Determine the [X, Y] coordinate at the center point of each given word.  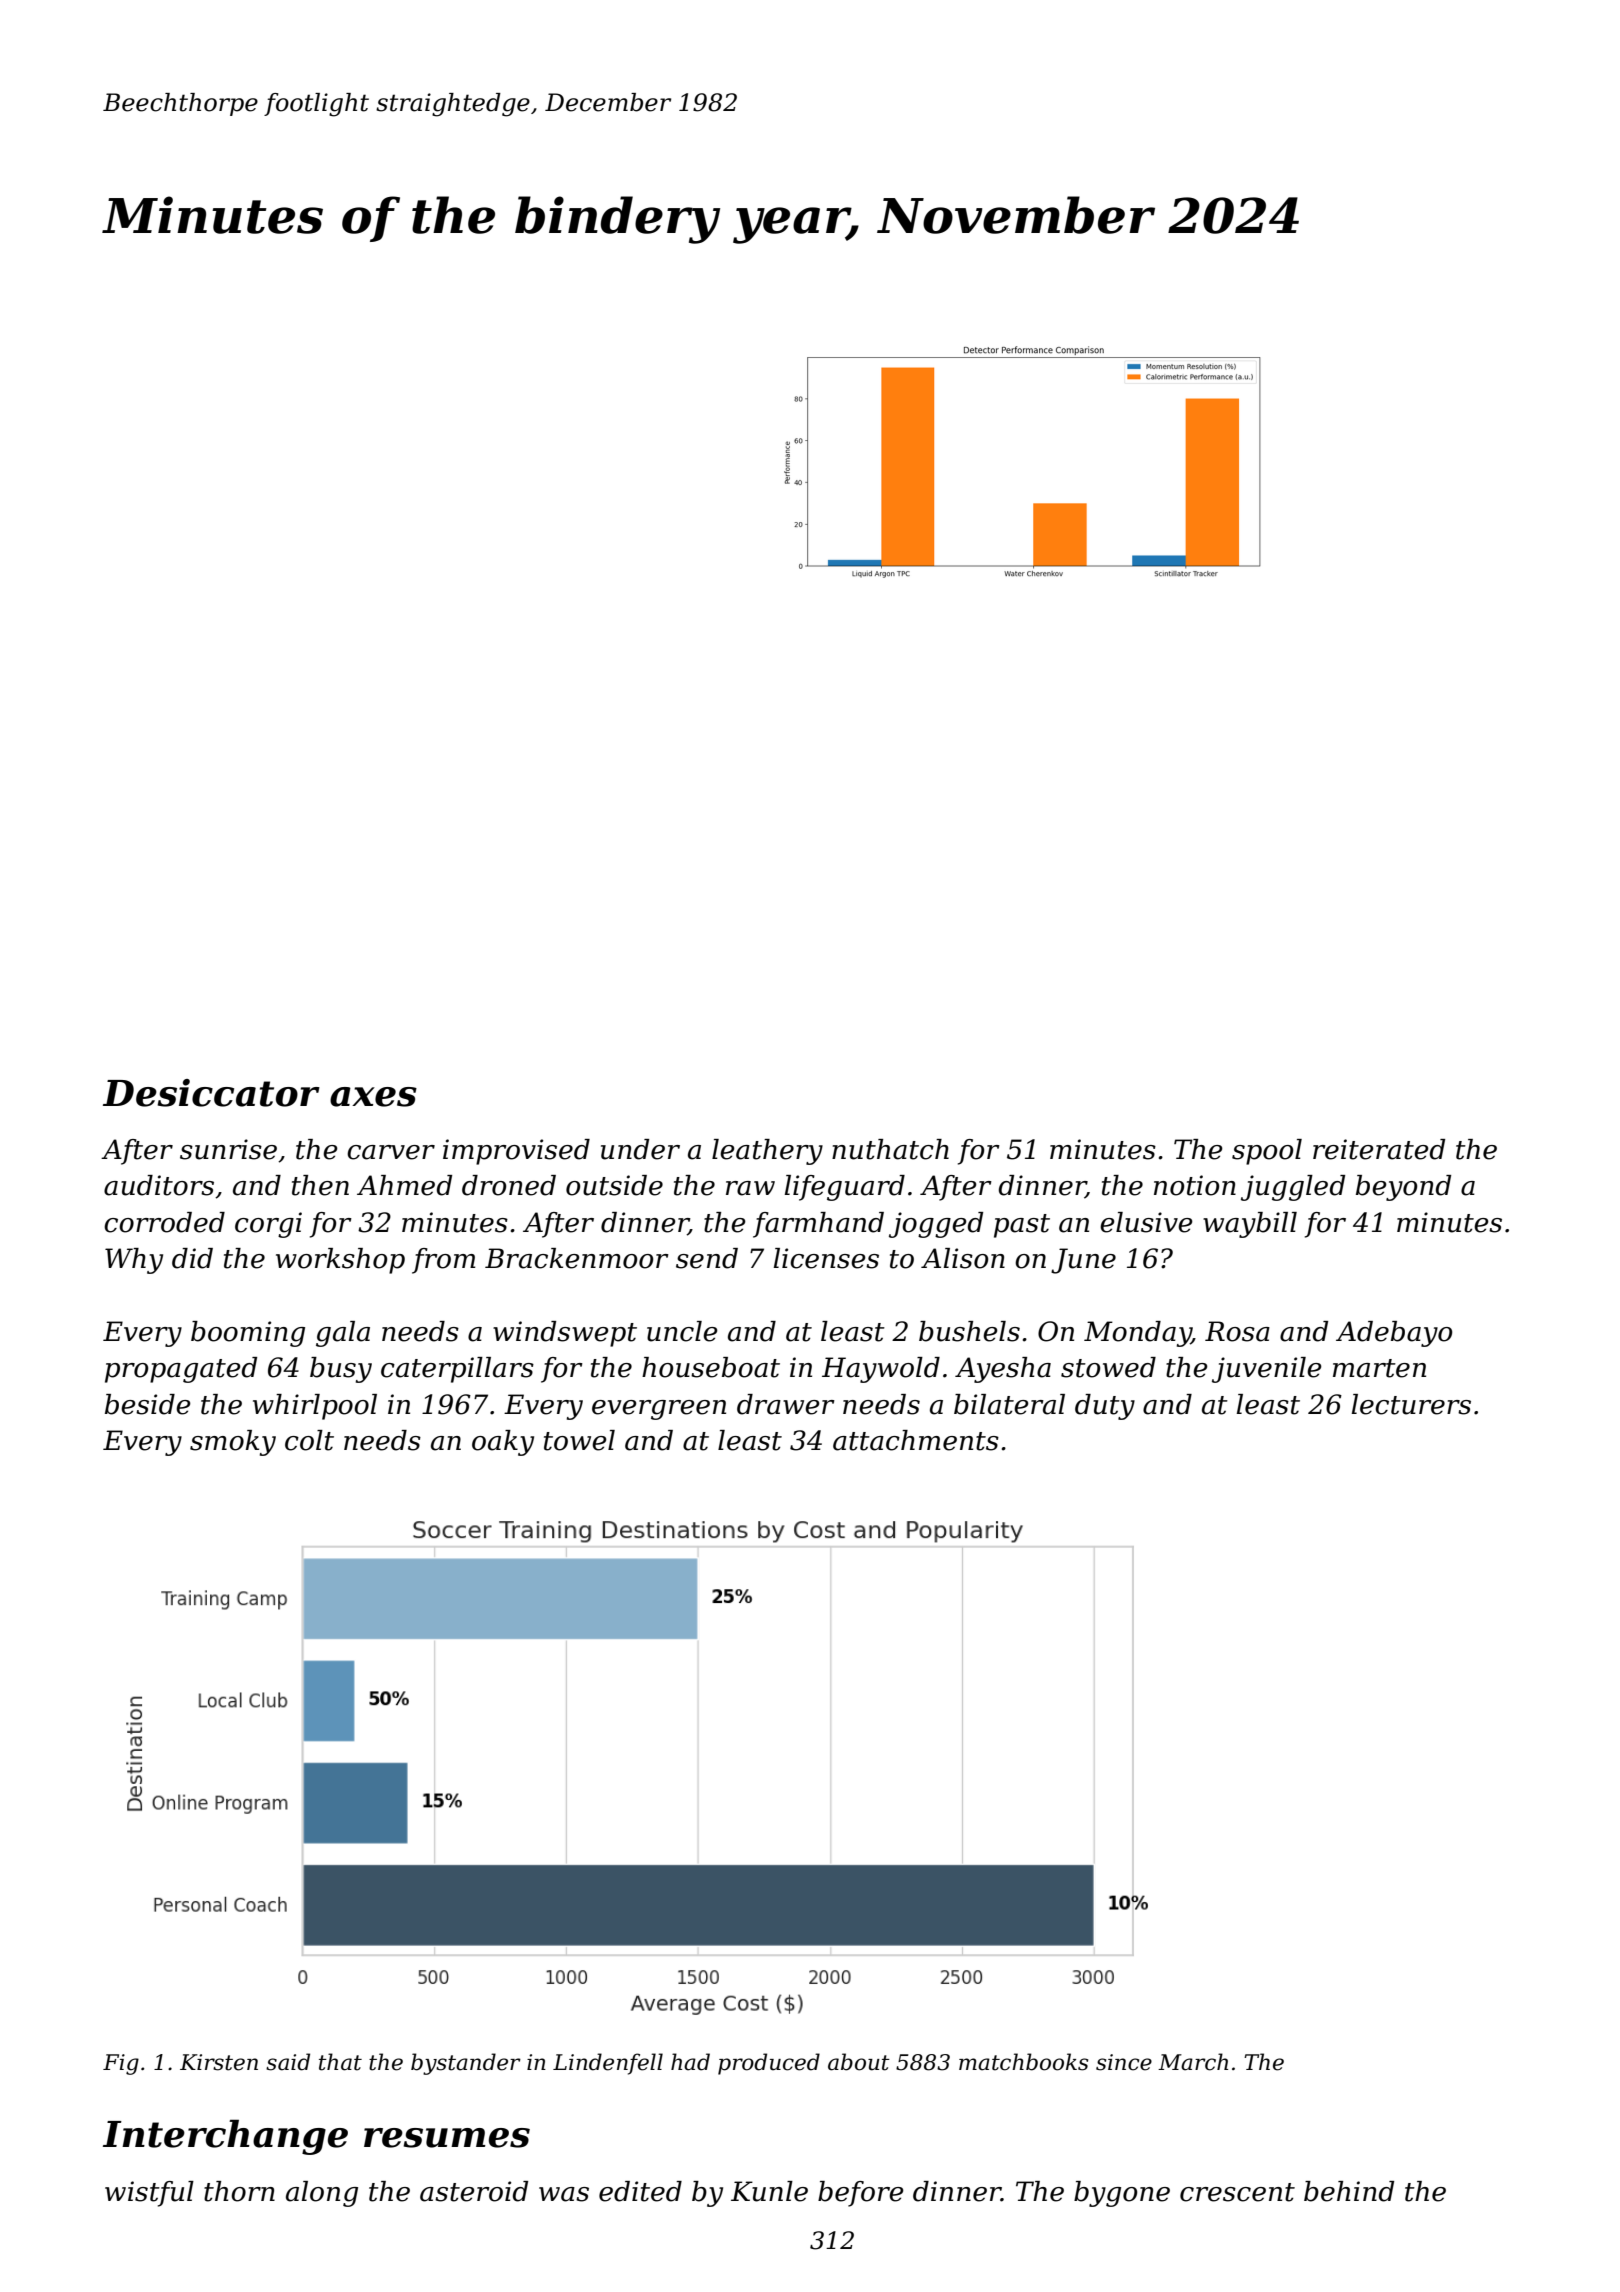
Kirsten [219, 2062]
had [690, 2062]
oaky [503, 1443]
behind [1349, 2191]
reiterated [1379, 1149]
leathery [767, 1152]
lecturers [1411, 1404]
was [564, 2194]
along [322, 2194]
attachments [916, 1440]
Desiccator [211, 1093]
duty [1105, 1407]
